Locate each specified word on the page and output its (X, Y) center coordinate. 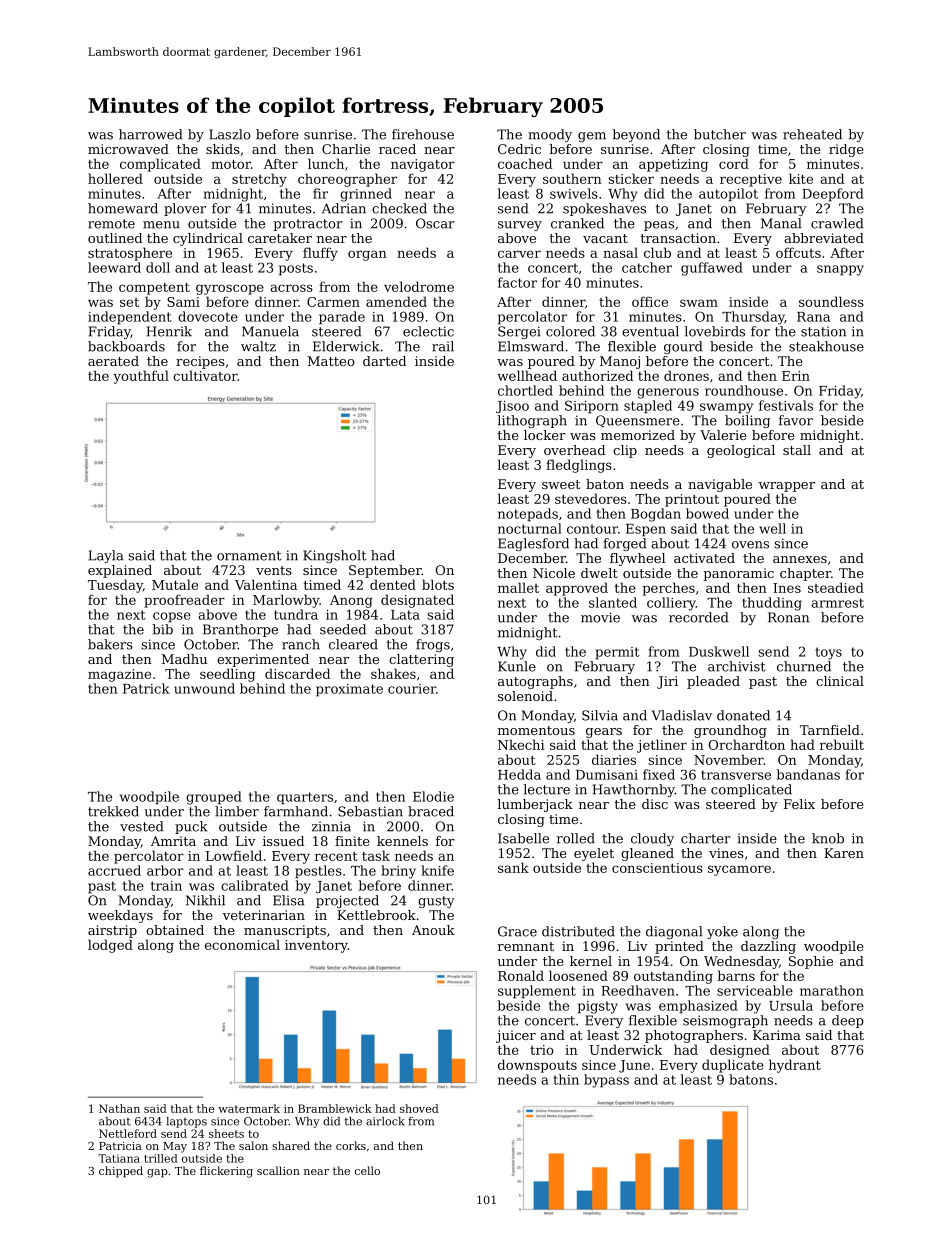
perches (669, 589)
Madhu (184, 659)
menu (161, 225)
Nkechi (521, 744)
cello (367, 1170)
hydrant (795, 1066)
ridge (846, 150)
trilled (161, 1158)
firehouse (423, 134)
